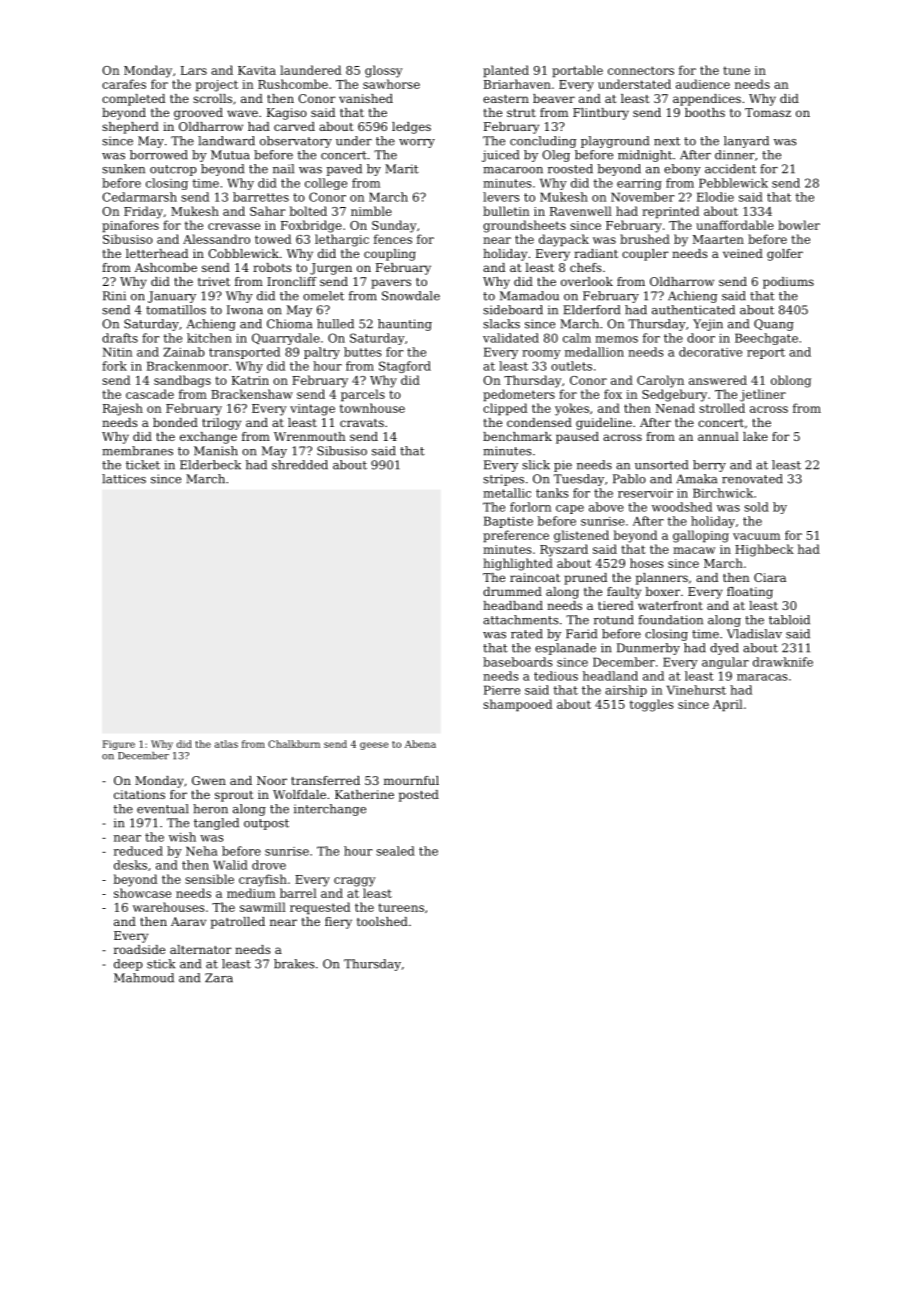 The width and height of the page is (924, 1308). What do you see at coordinates (294, 964) in the page?
I see `brakes` at bounding box center [294, 964].
